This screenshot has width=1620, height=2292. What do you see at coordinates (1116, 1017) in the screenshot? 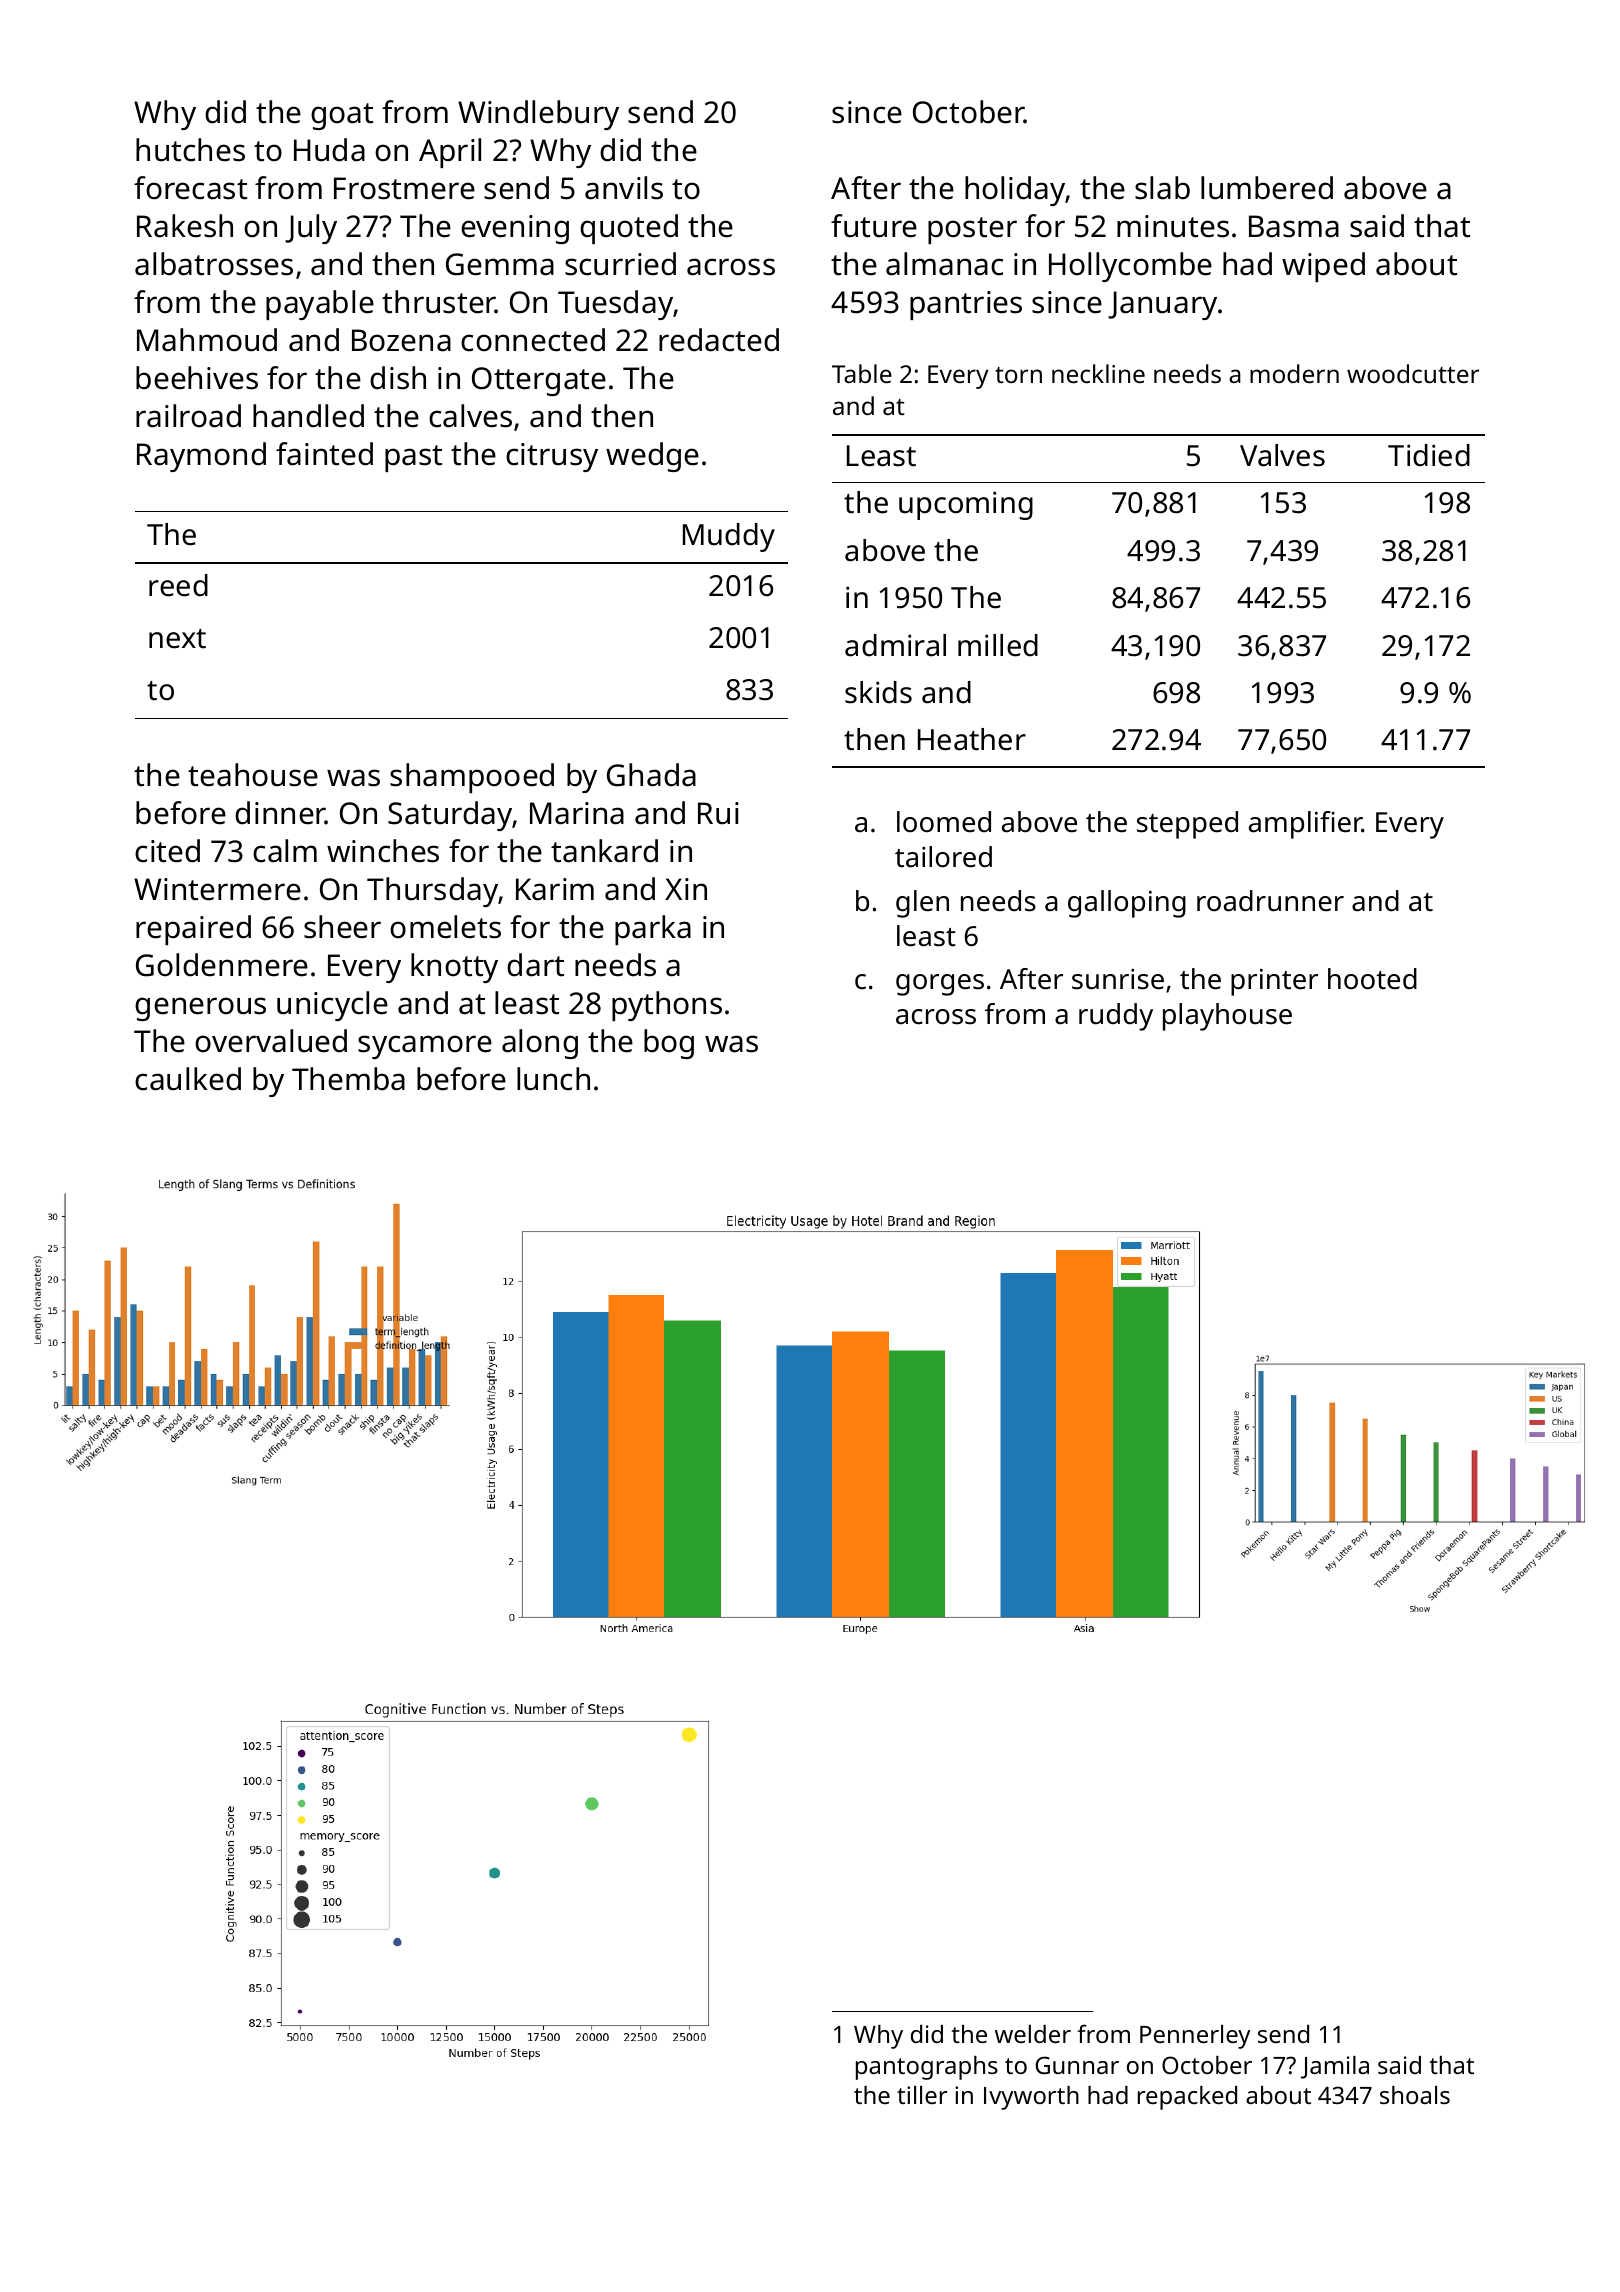
I see `ruddy` at bounding box center [1116, 1017].
